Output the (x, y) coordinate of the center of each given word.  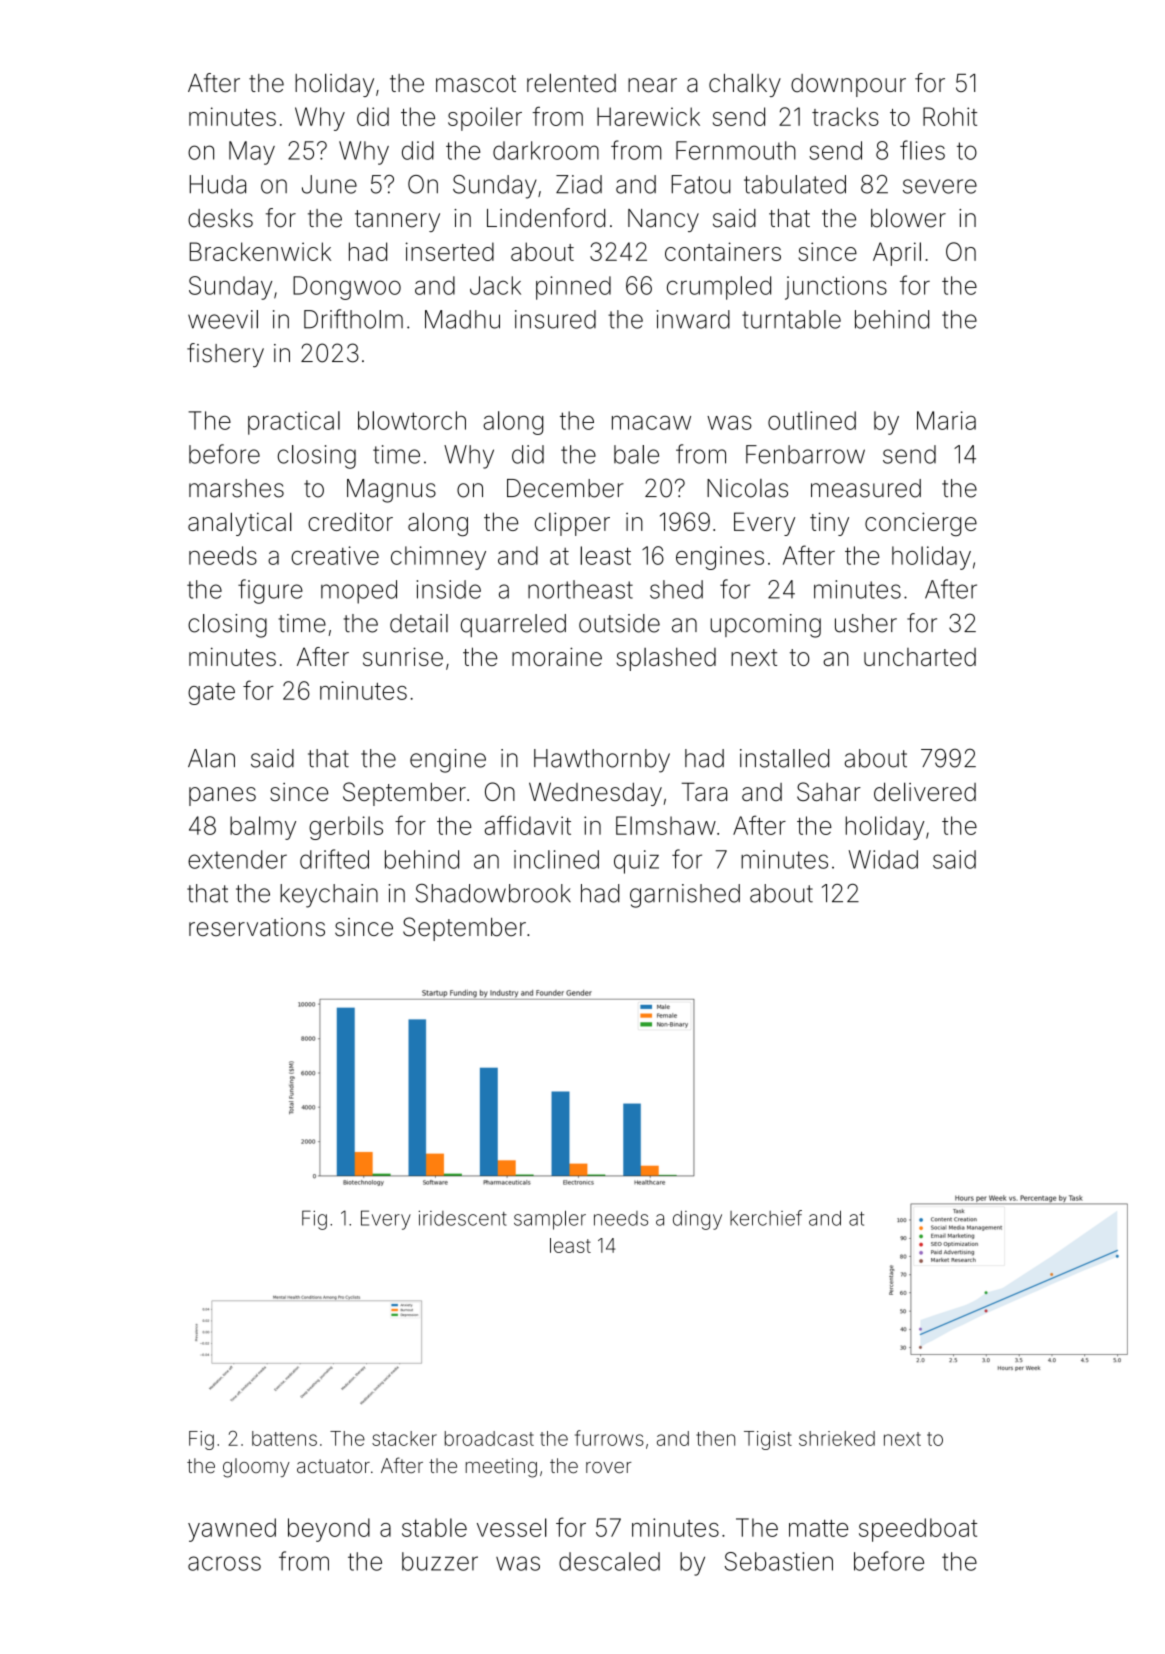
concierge (921, 524)
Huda (218, 184)
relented (571, 83)
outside (619, 623)
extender (237, 859)
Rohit (950, 116)
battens (284, 1438)
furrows (609, 1438)
